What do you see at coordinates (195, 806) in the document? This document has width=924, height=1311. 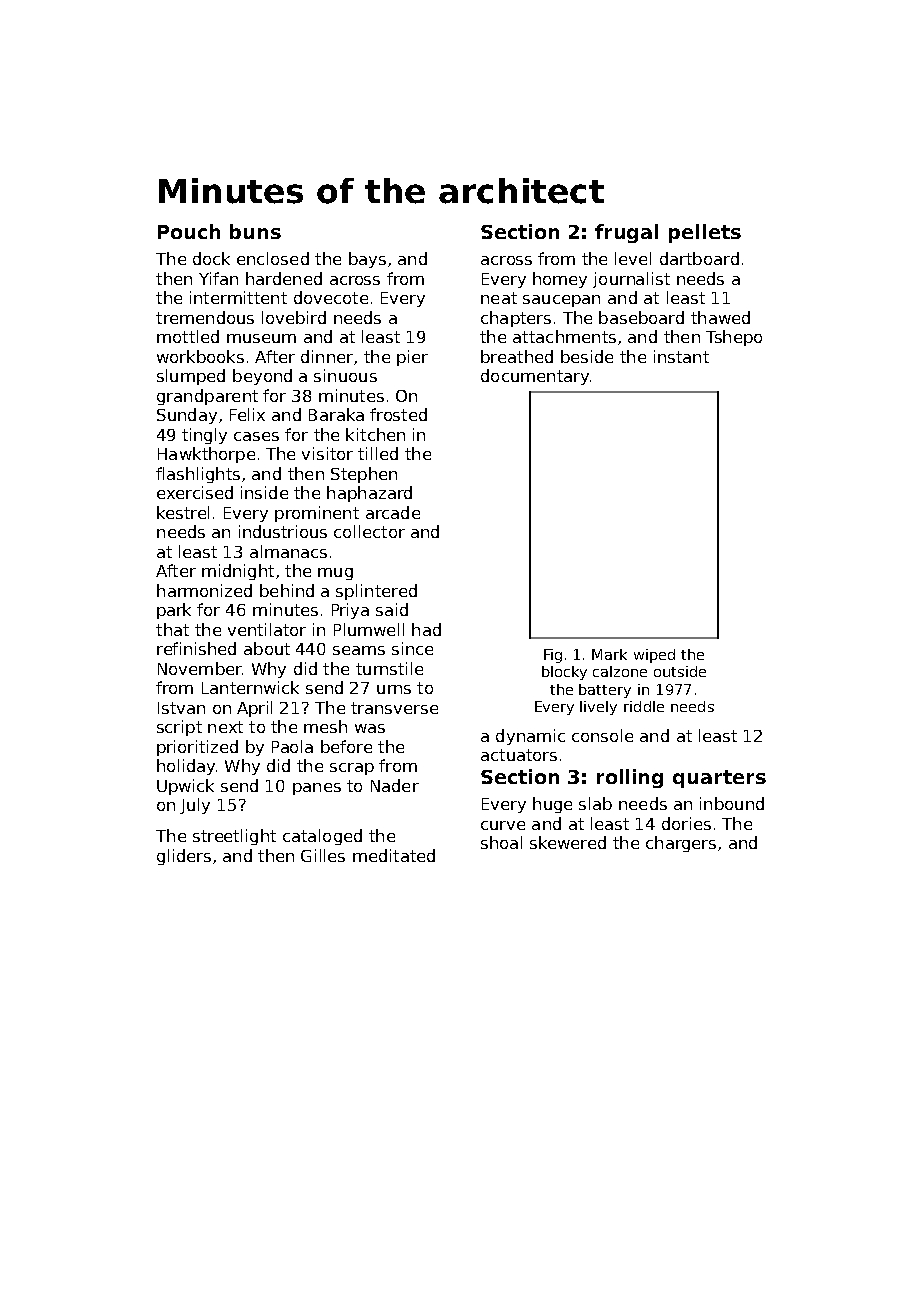 I see `July` at bounding box center [195, 806].
